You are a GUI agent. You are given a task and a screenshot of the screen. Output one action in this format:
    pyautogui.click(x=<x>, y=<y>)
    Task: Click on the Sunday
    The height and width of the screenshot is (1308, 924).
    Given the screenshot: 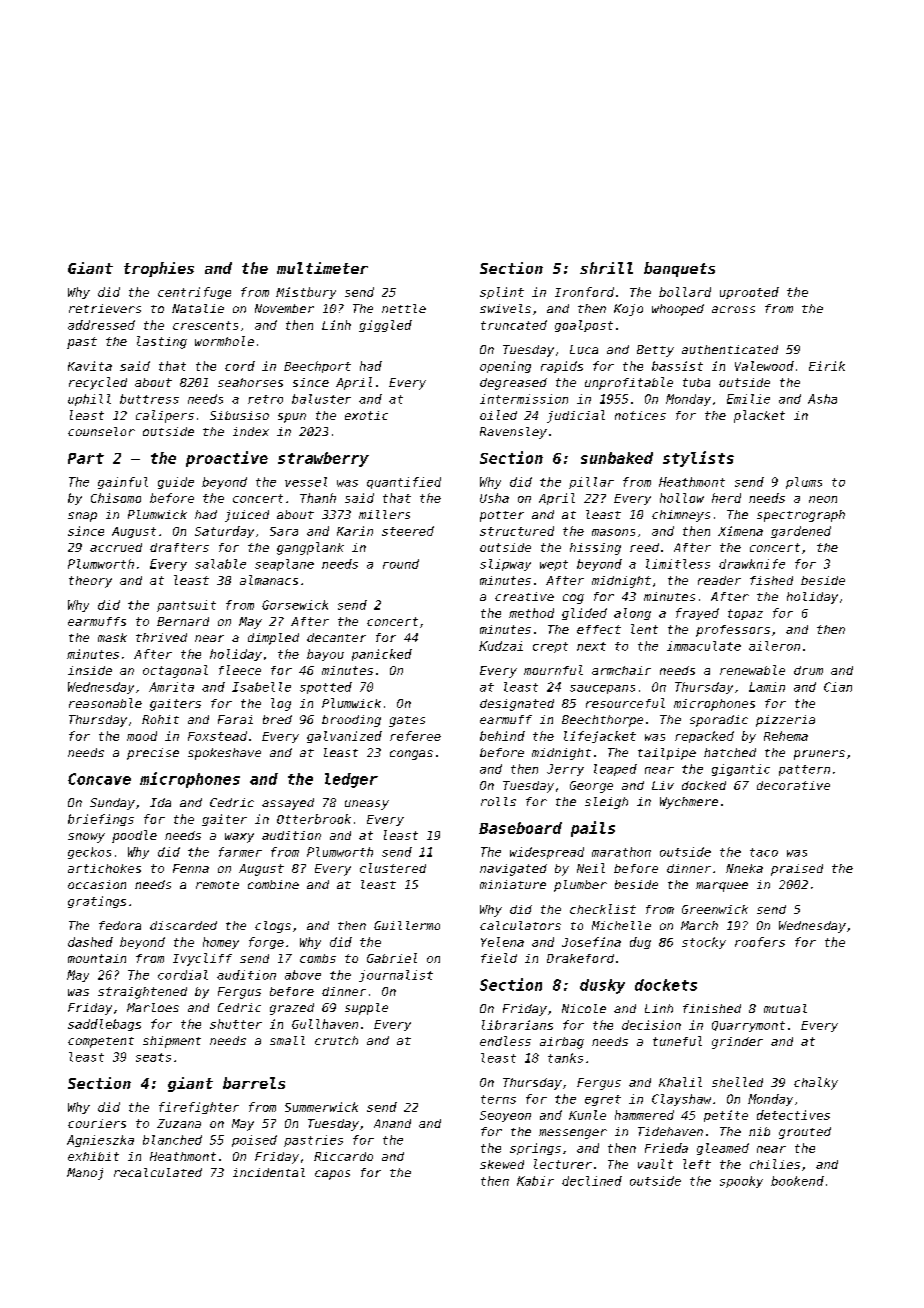 What is the action you would take?
    pyautogui.click(x=112, y=804)
